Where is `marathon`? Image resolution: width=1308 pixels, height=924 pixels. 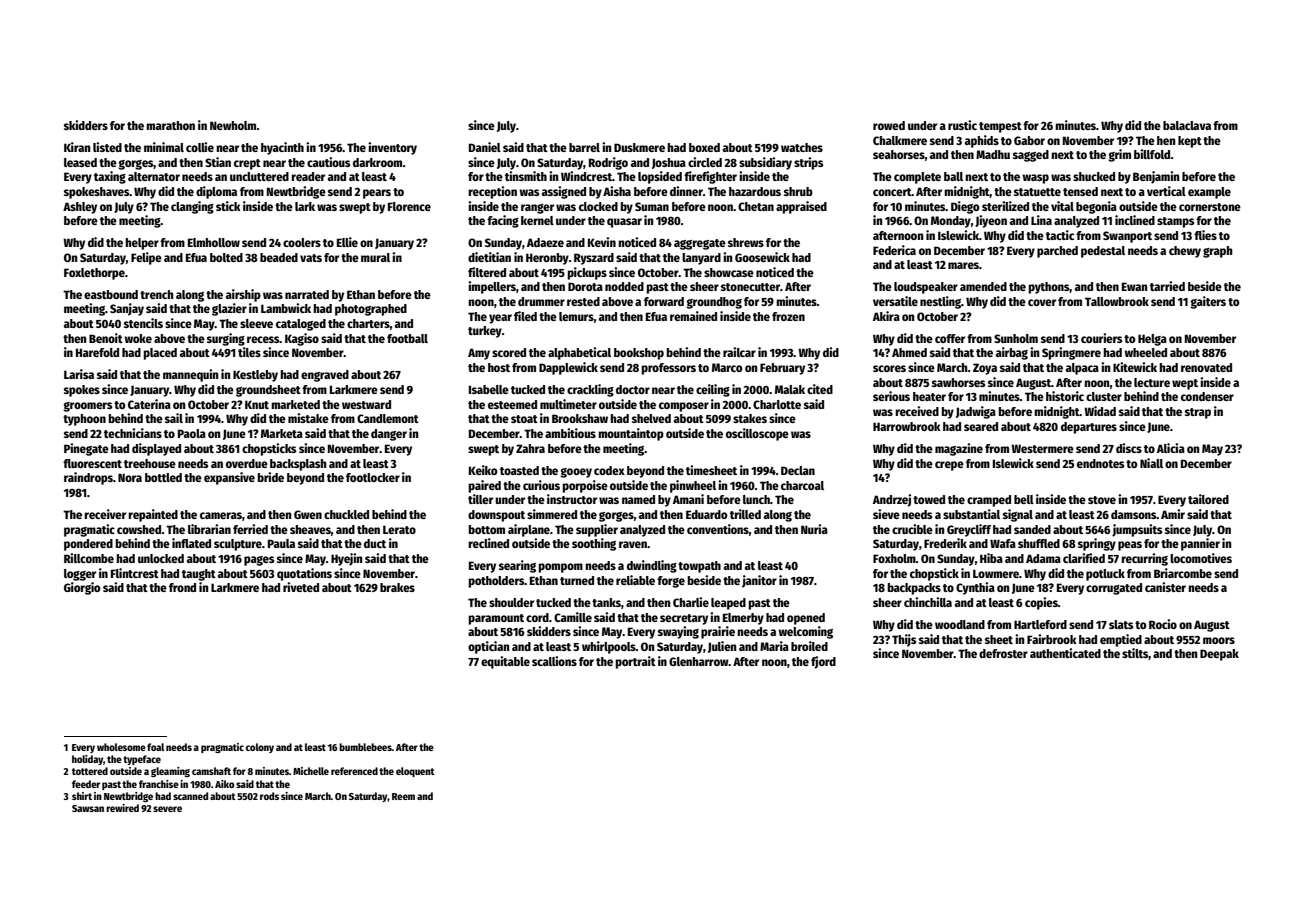
marathon is located at coordinates (170, 125).
